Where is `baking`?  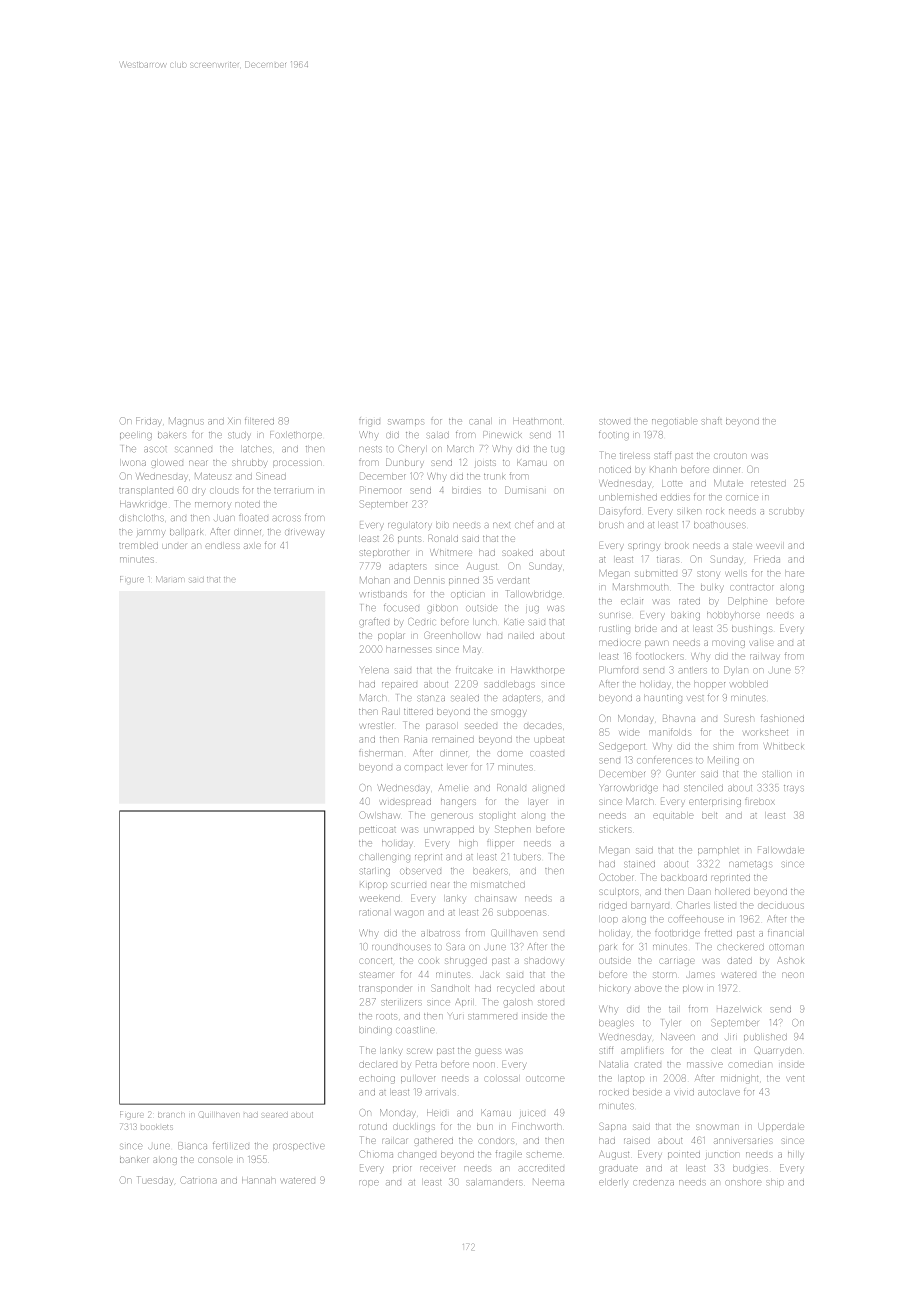 baking is located at coordinates (685, 616).
